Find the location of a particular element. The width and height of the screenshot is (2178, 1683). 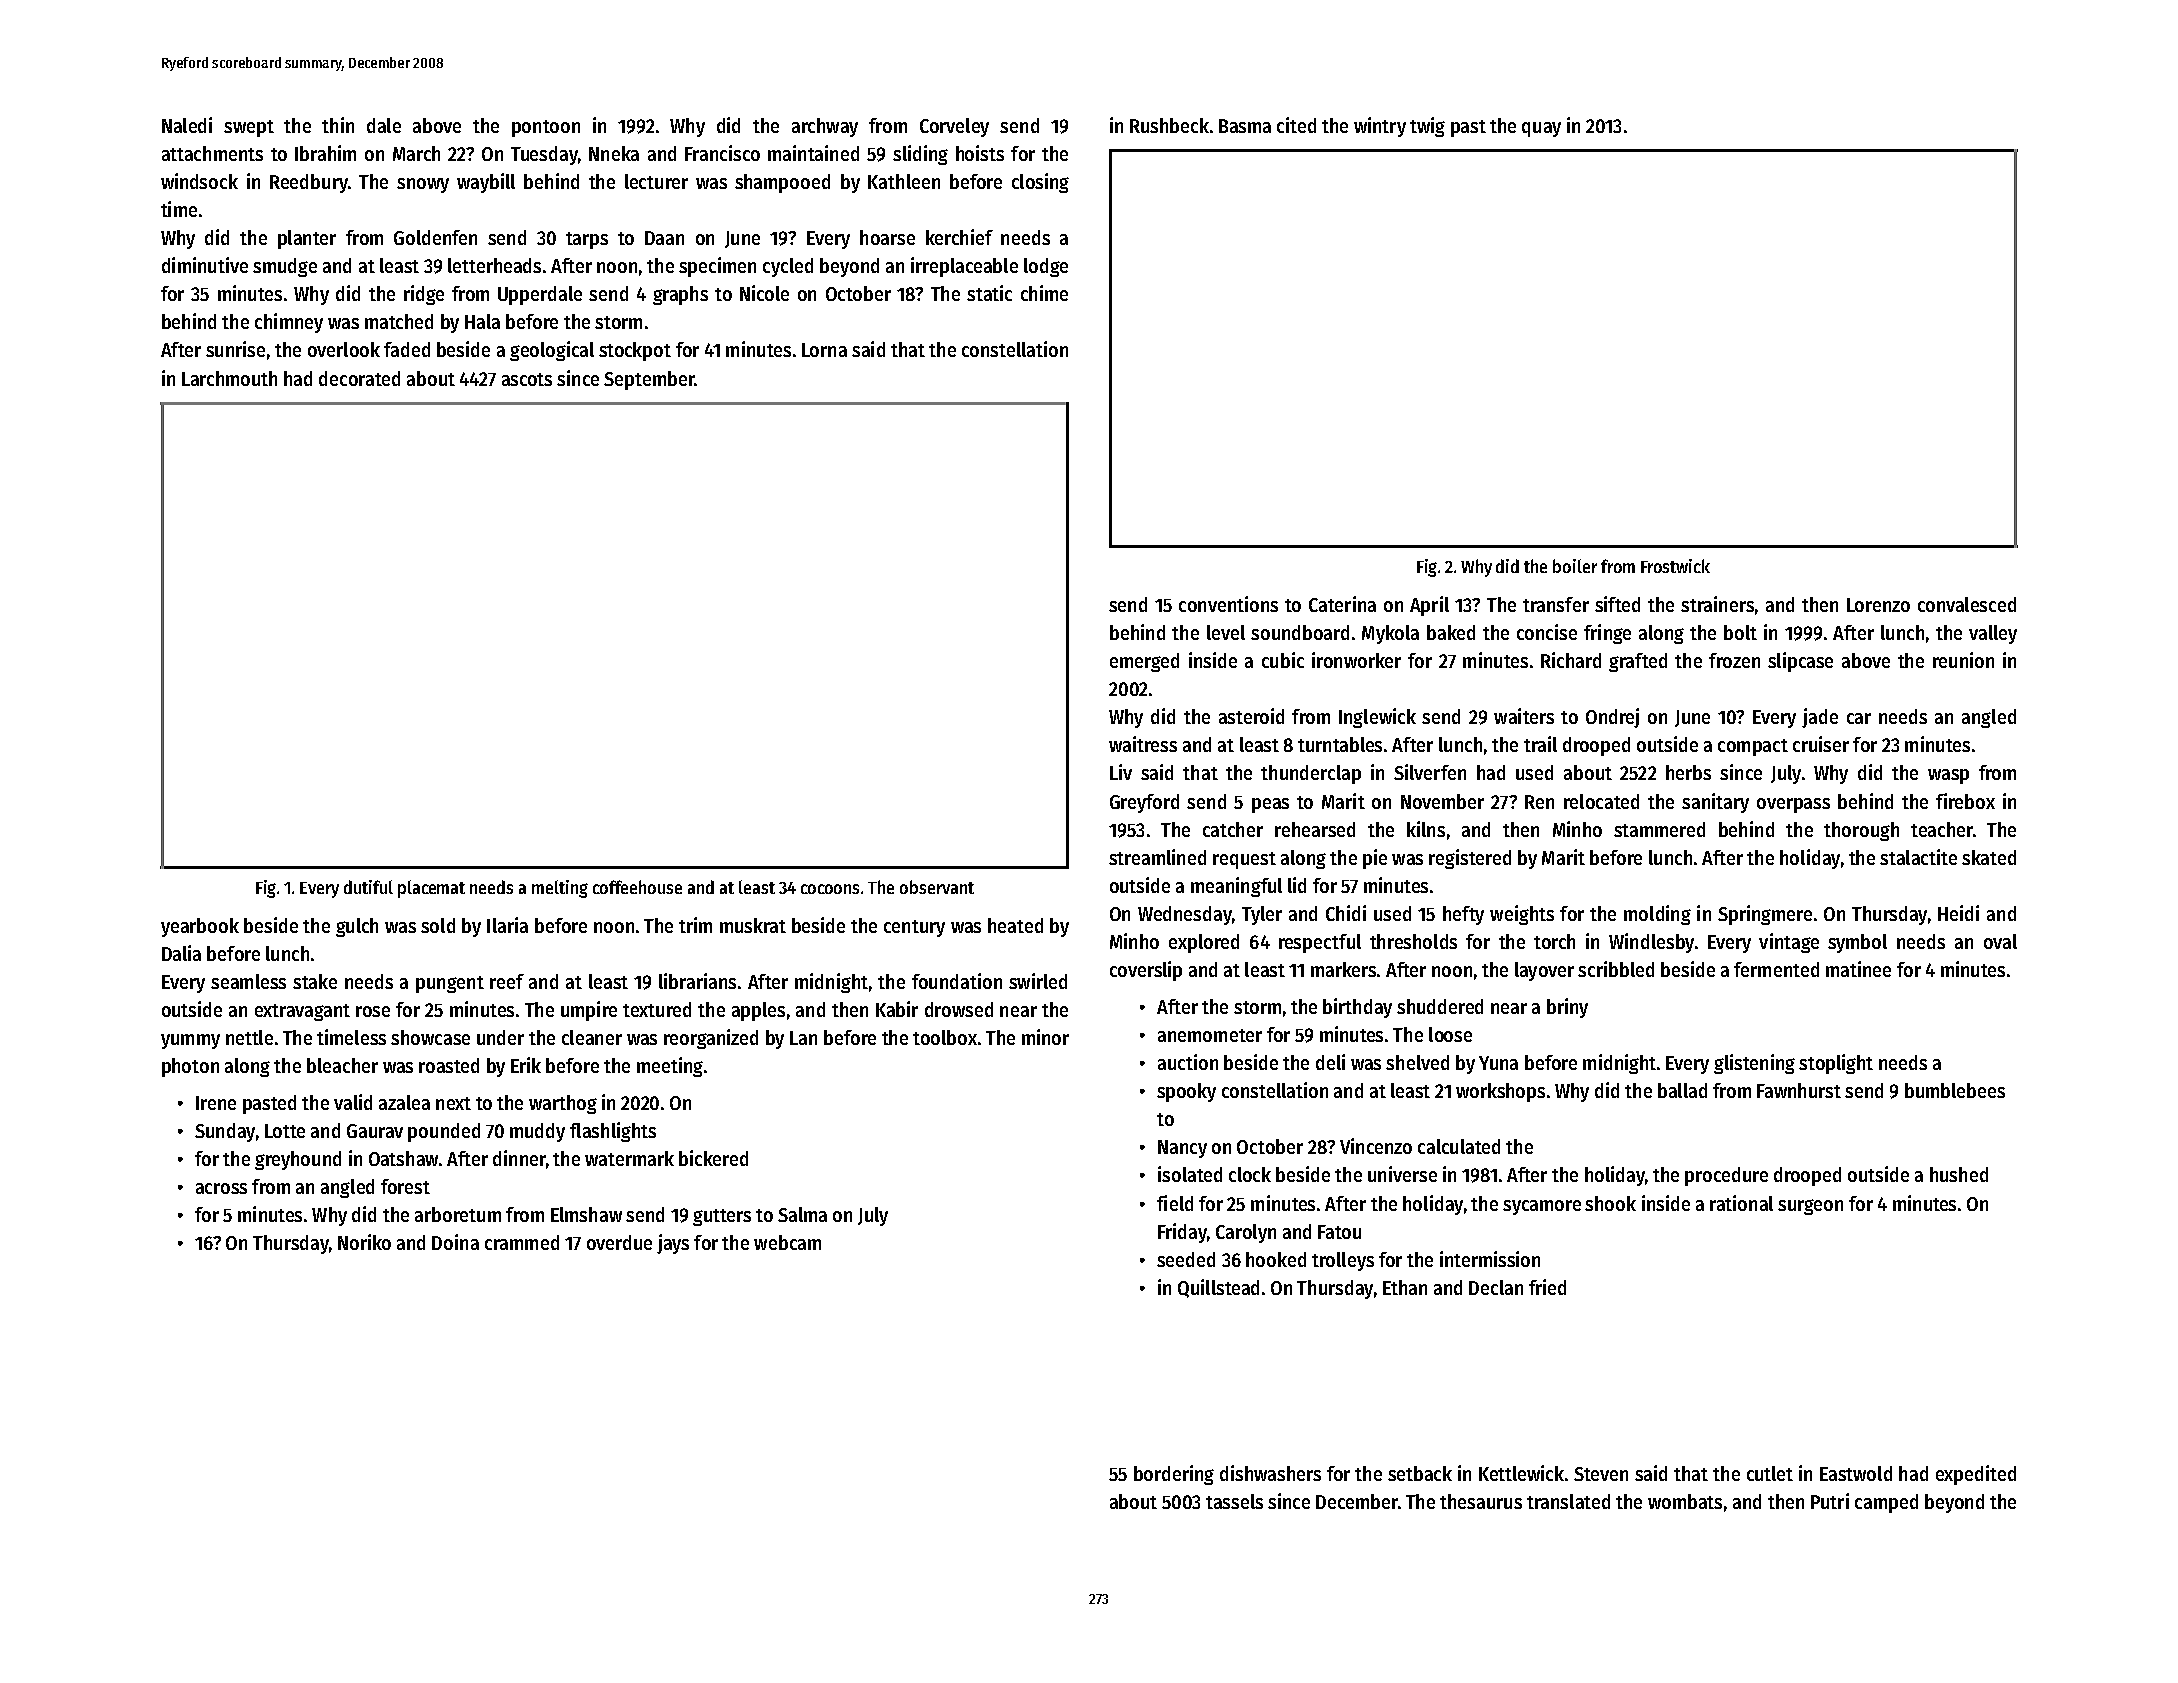

Rushbeck is located at coordinates (1169, 125).
